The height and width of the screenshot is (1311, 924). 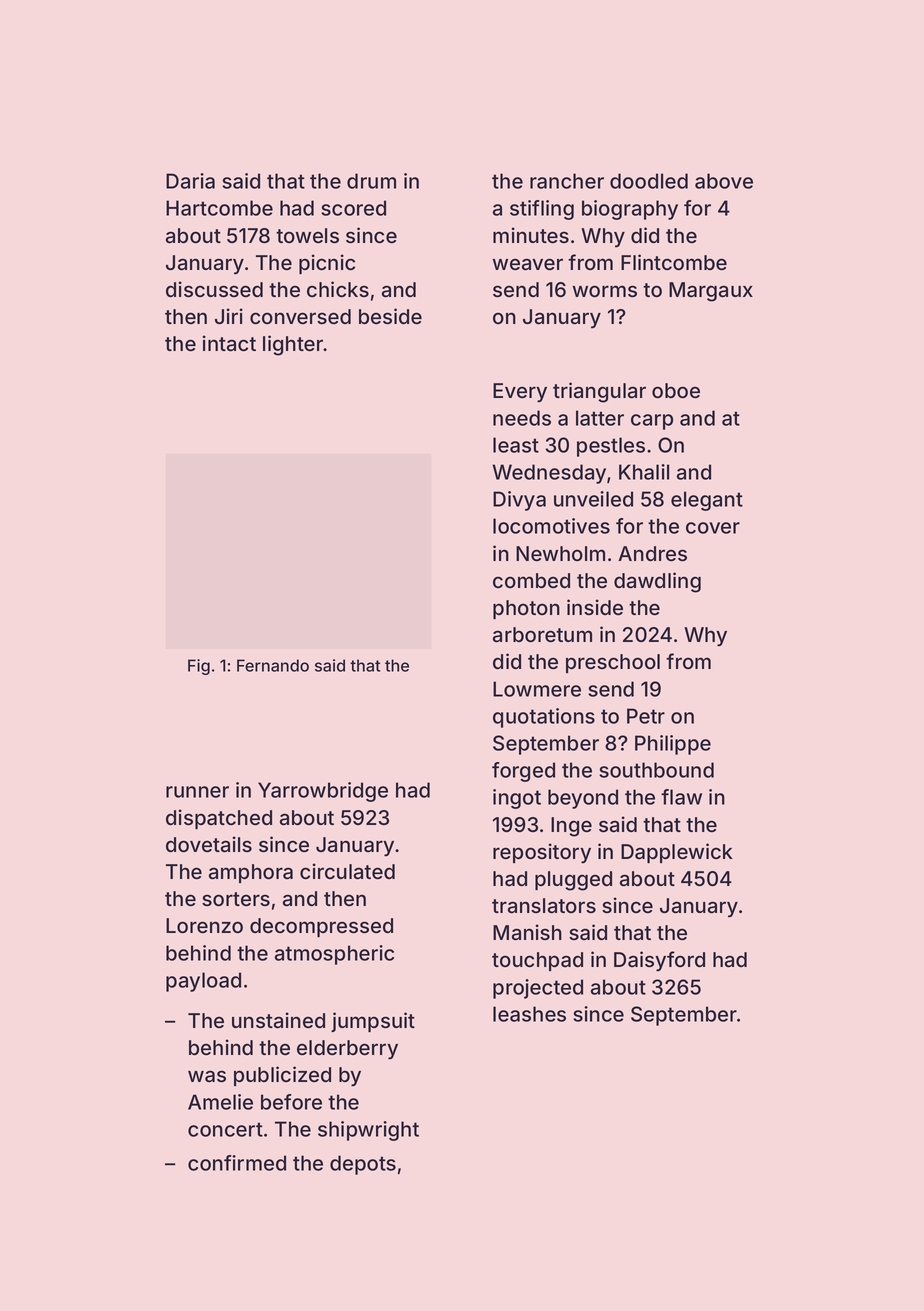 I want to click on triangular, so click(x=599, y=392).
